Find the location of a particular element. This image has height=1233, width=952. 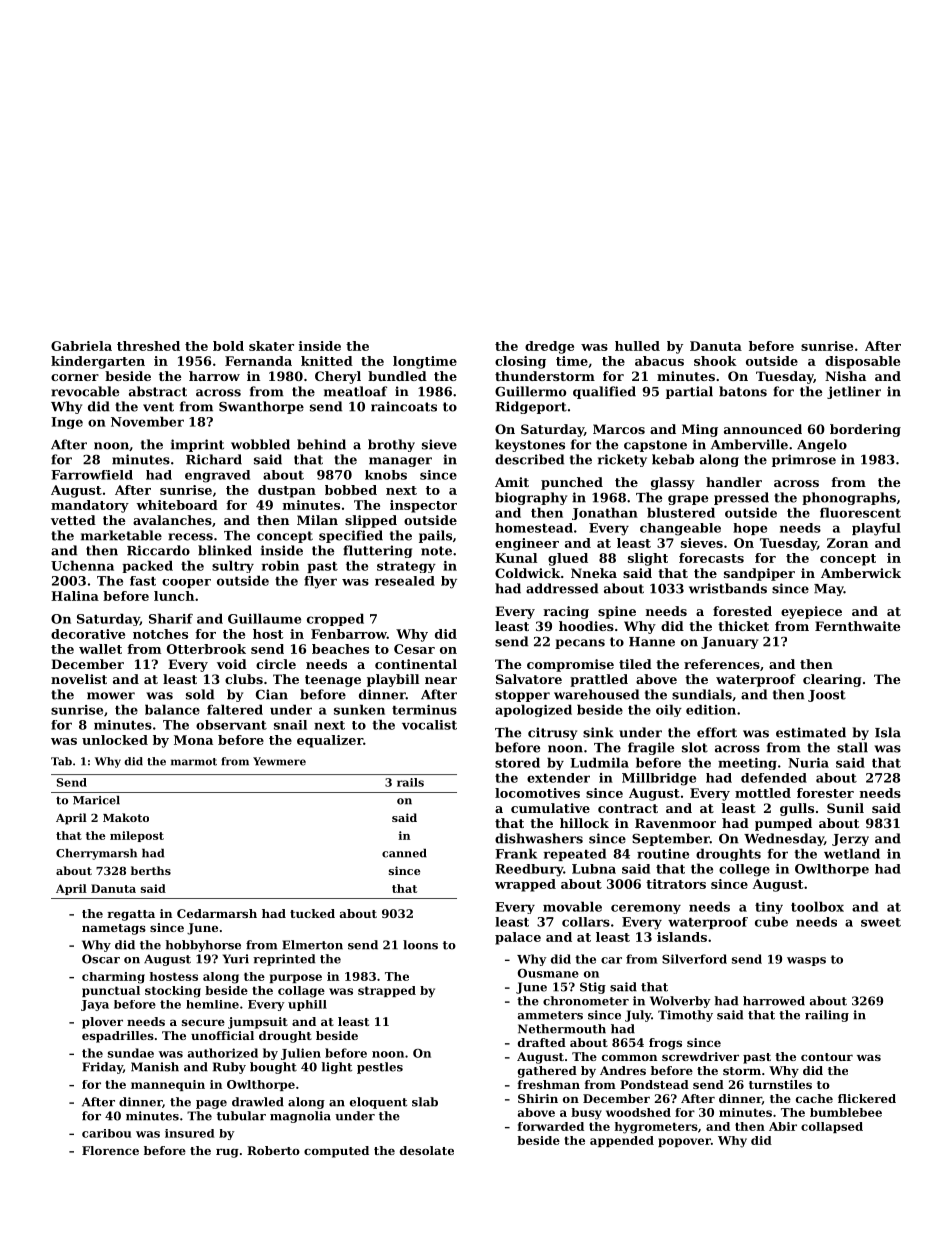

knobs is located at coordinates (386, 475).
